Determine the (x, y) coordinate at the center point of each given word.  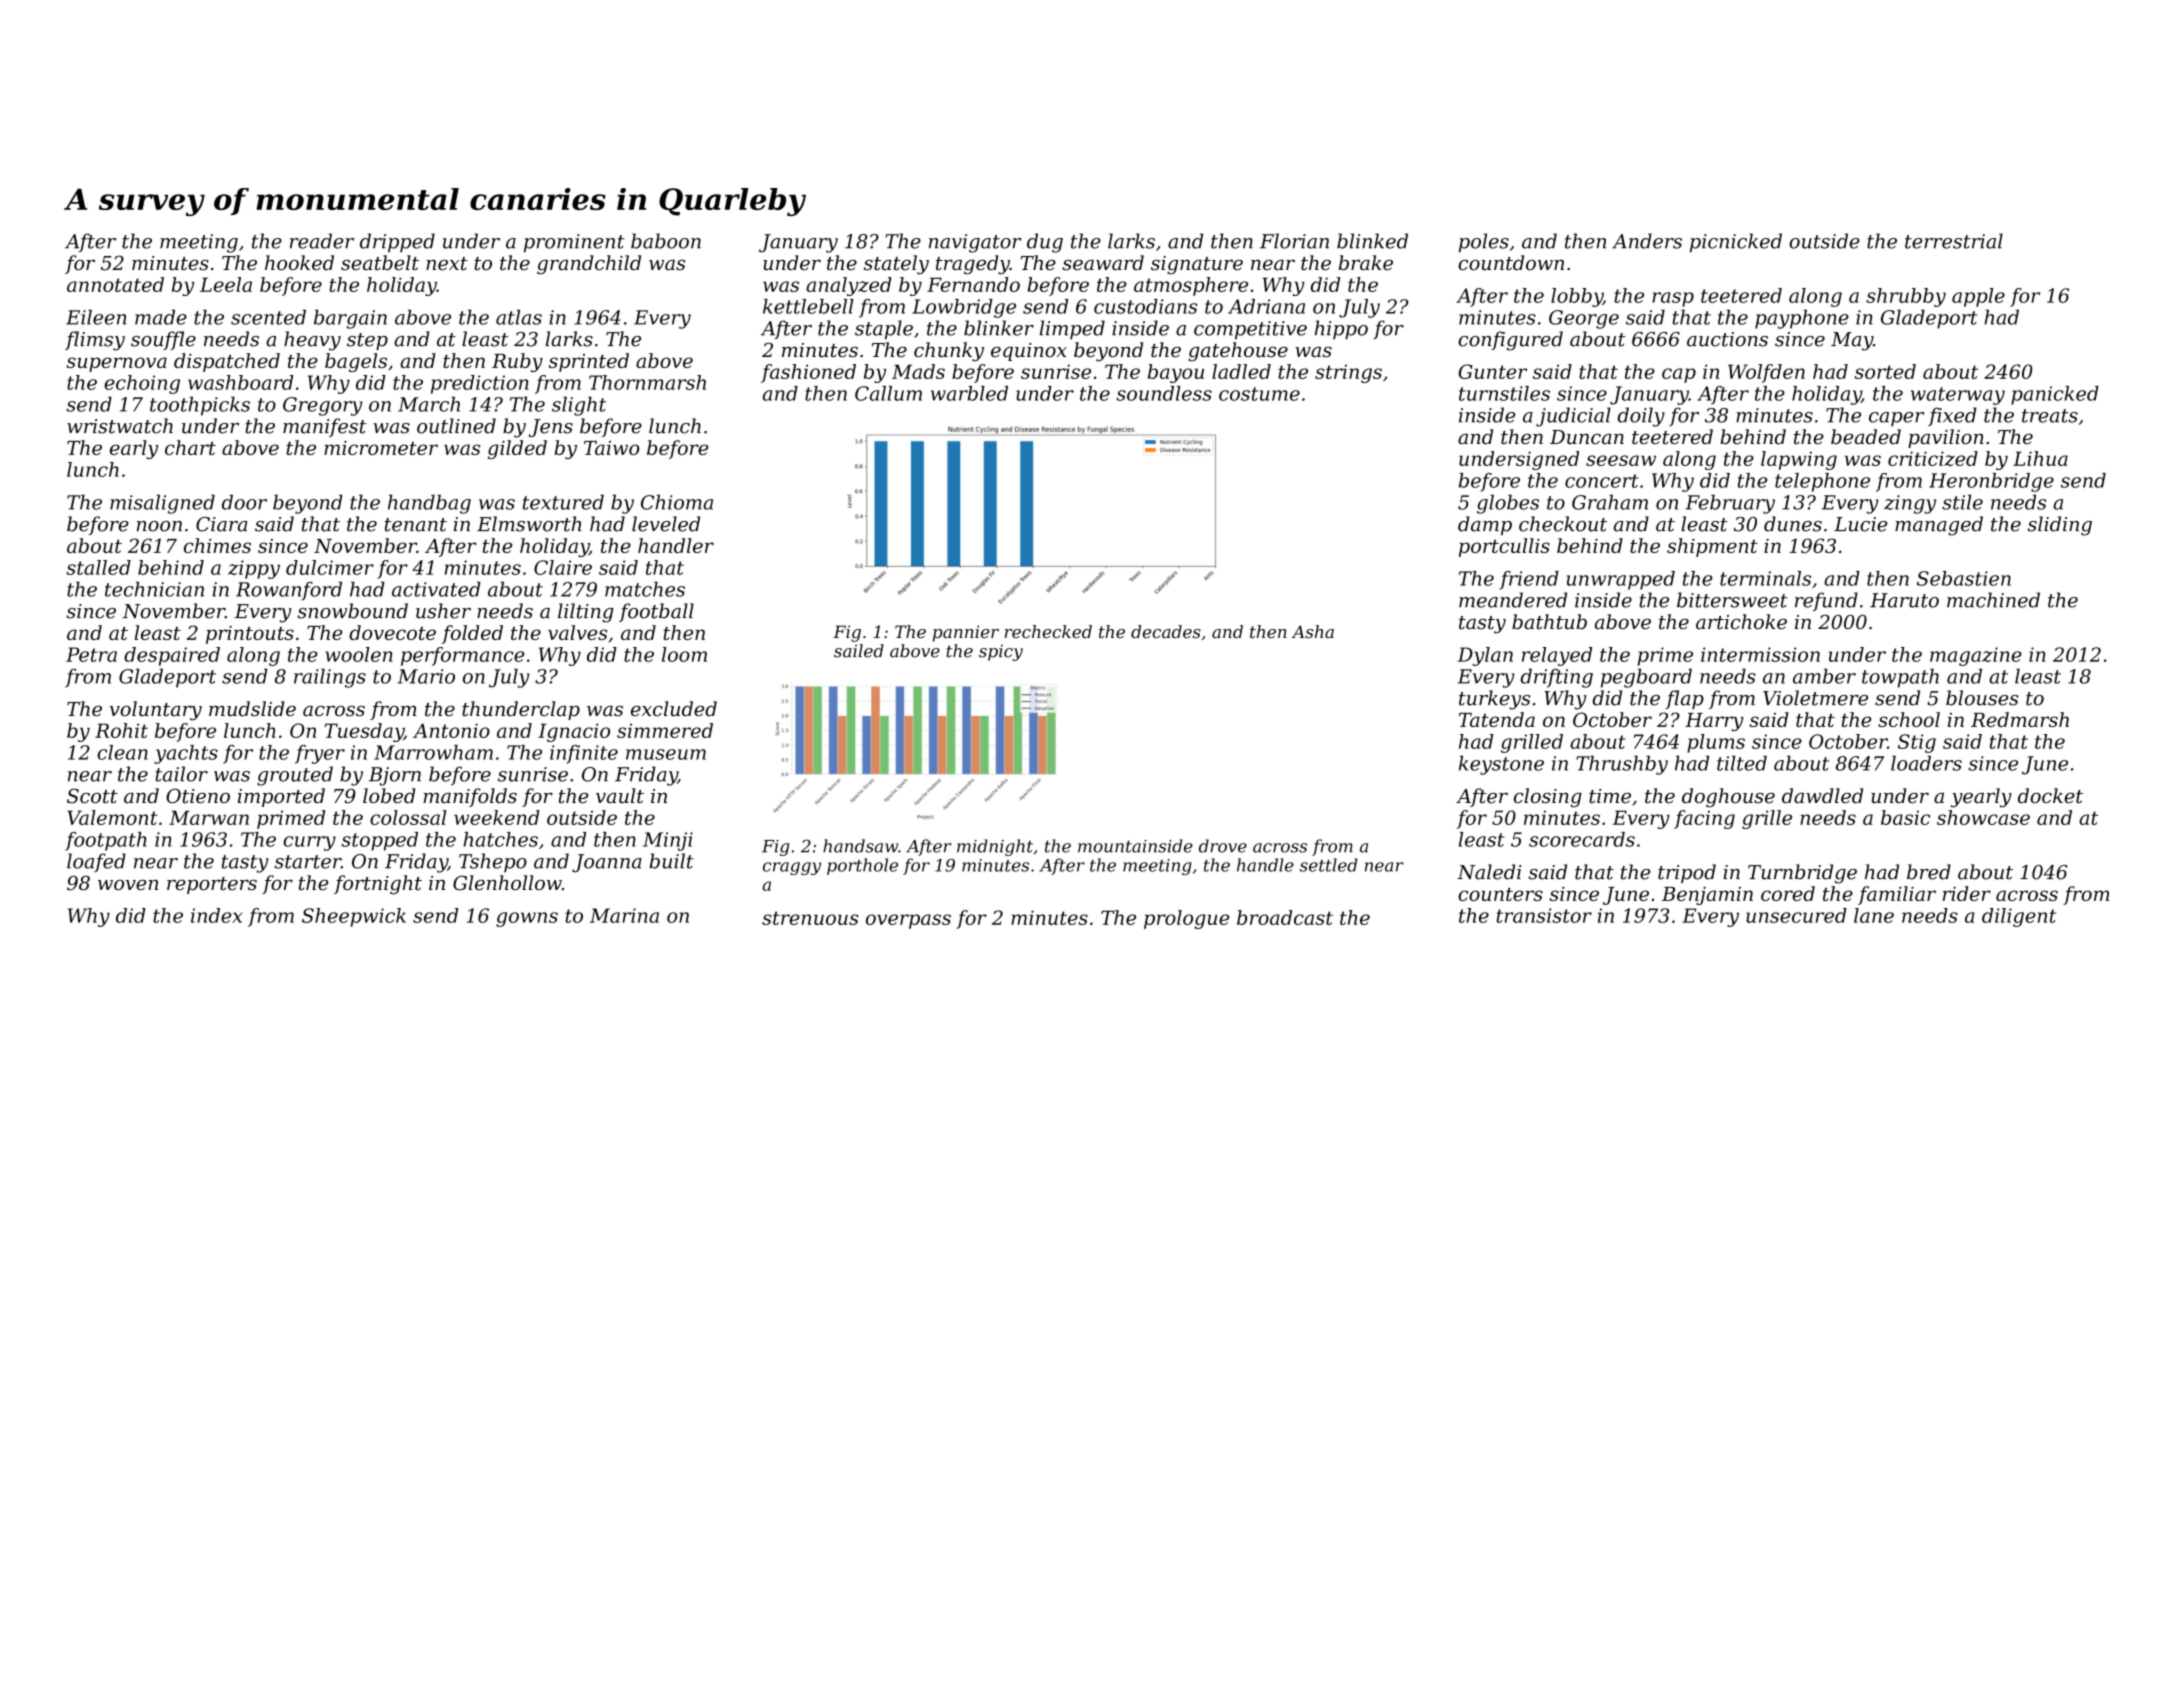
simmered (665, 730)
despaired (172, 656)
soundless (1164, 393)
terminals (1765, 578)
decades (1166, 631)
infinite (584, 754)
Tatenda (1497, 719)
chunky (949, 352)
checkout (1563, 524)
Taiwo (612, 448)
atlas (519, 317)
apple (1978, 297)
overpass (908, 921)
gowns (527, 919)
